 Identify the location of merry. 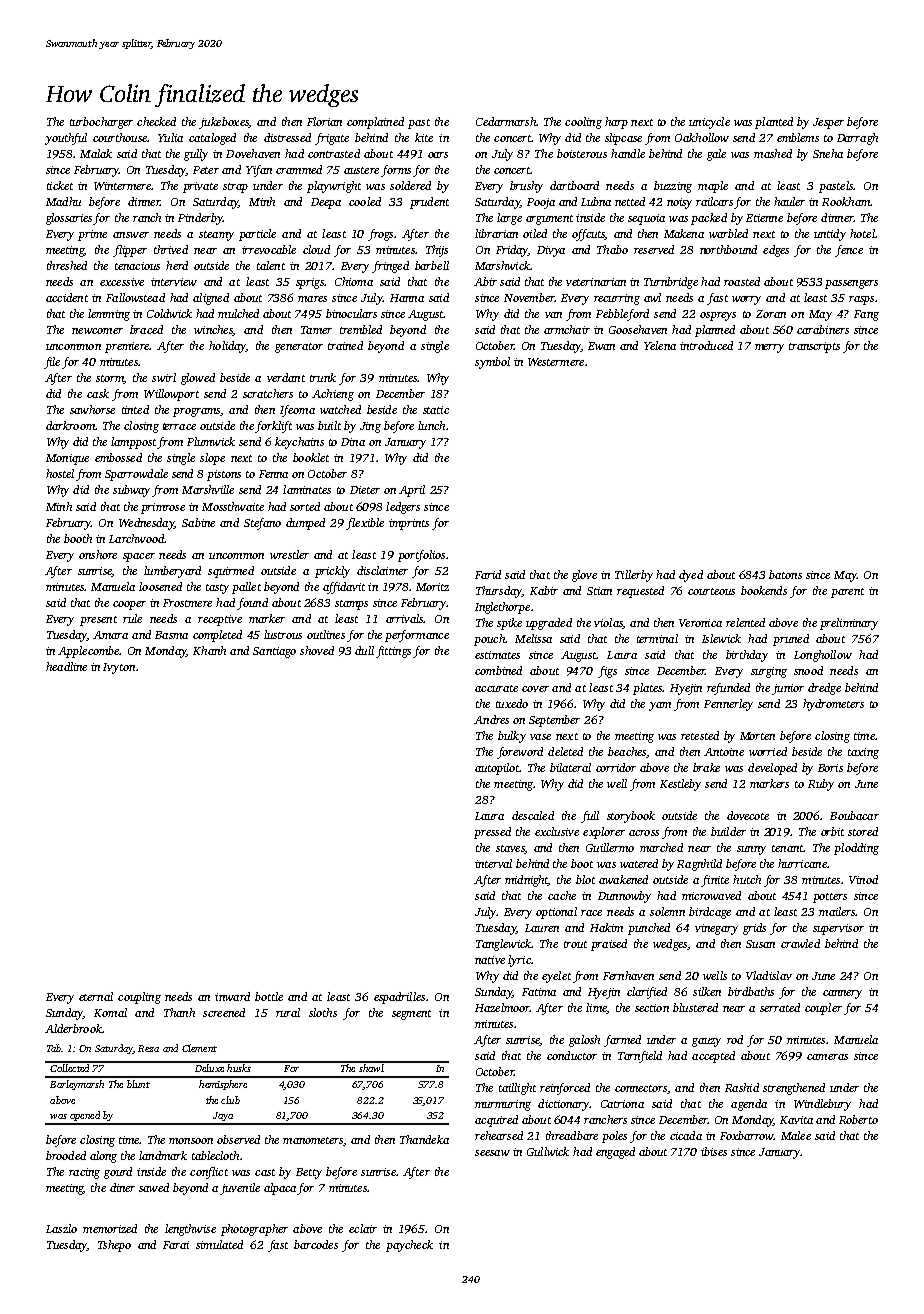
(769, 348).
